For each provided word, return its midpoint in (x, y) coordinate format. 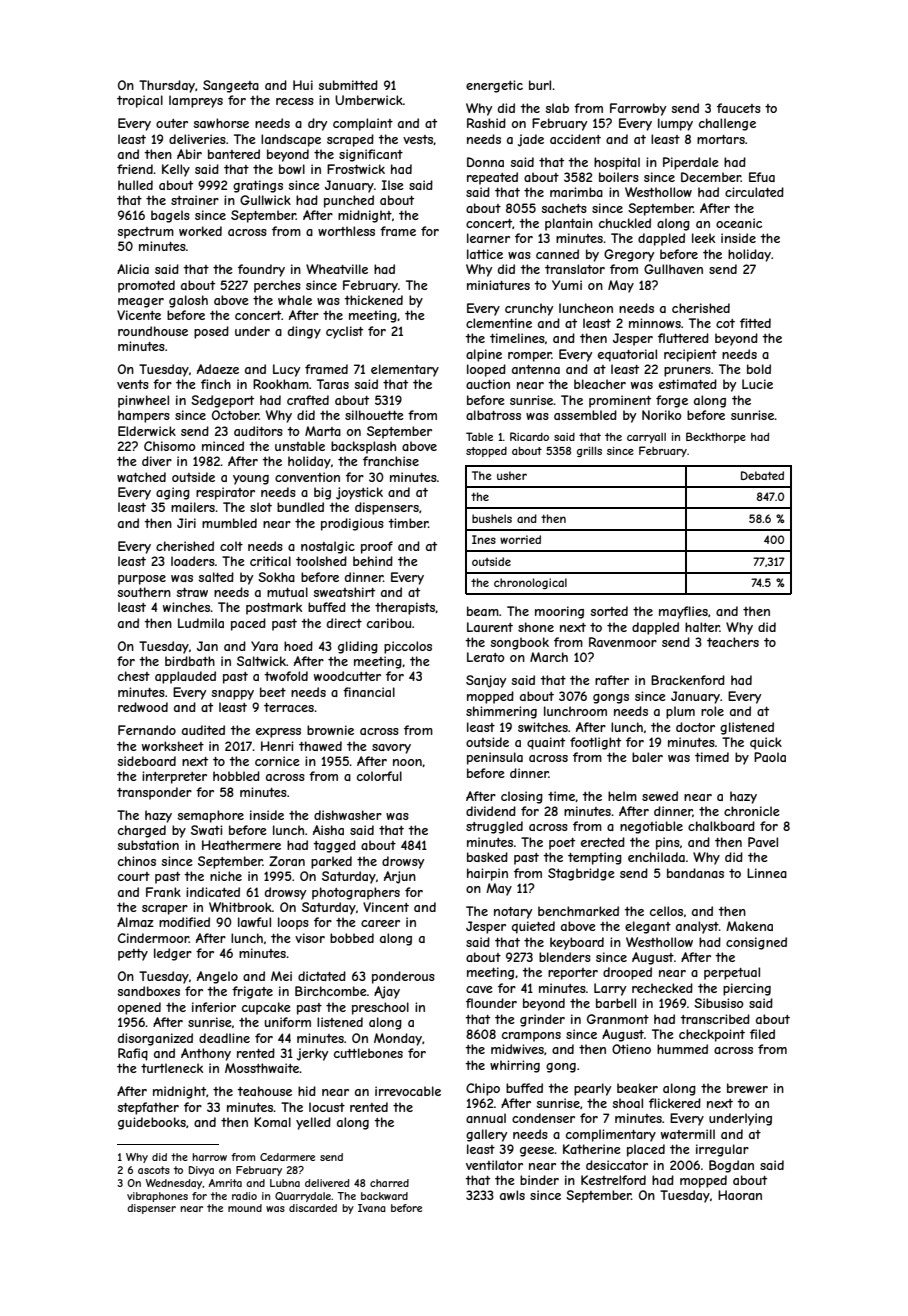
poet (562, 844)
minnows (655, 323)
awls (512, 1195)
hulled (135, 185)
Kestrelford (613, 1180)
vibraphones (157, 1197)
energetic (494, 86)
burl (540, 85)
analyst (697, 927)
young (251, 480)
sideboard (146, 761)
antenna (536, 369)
